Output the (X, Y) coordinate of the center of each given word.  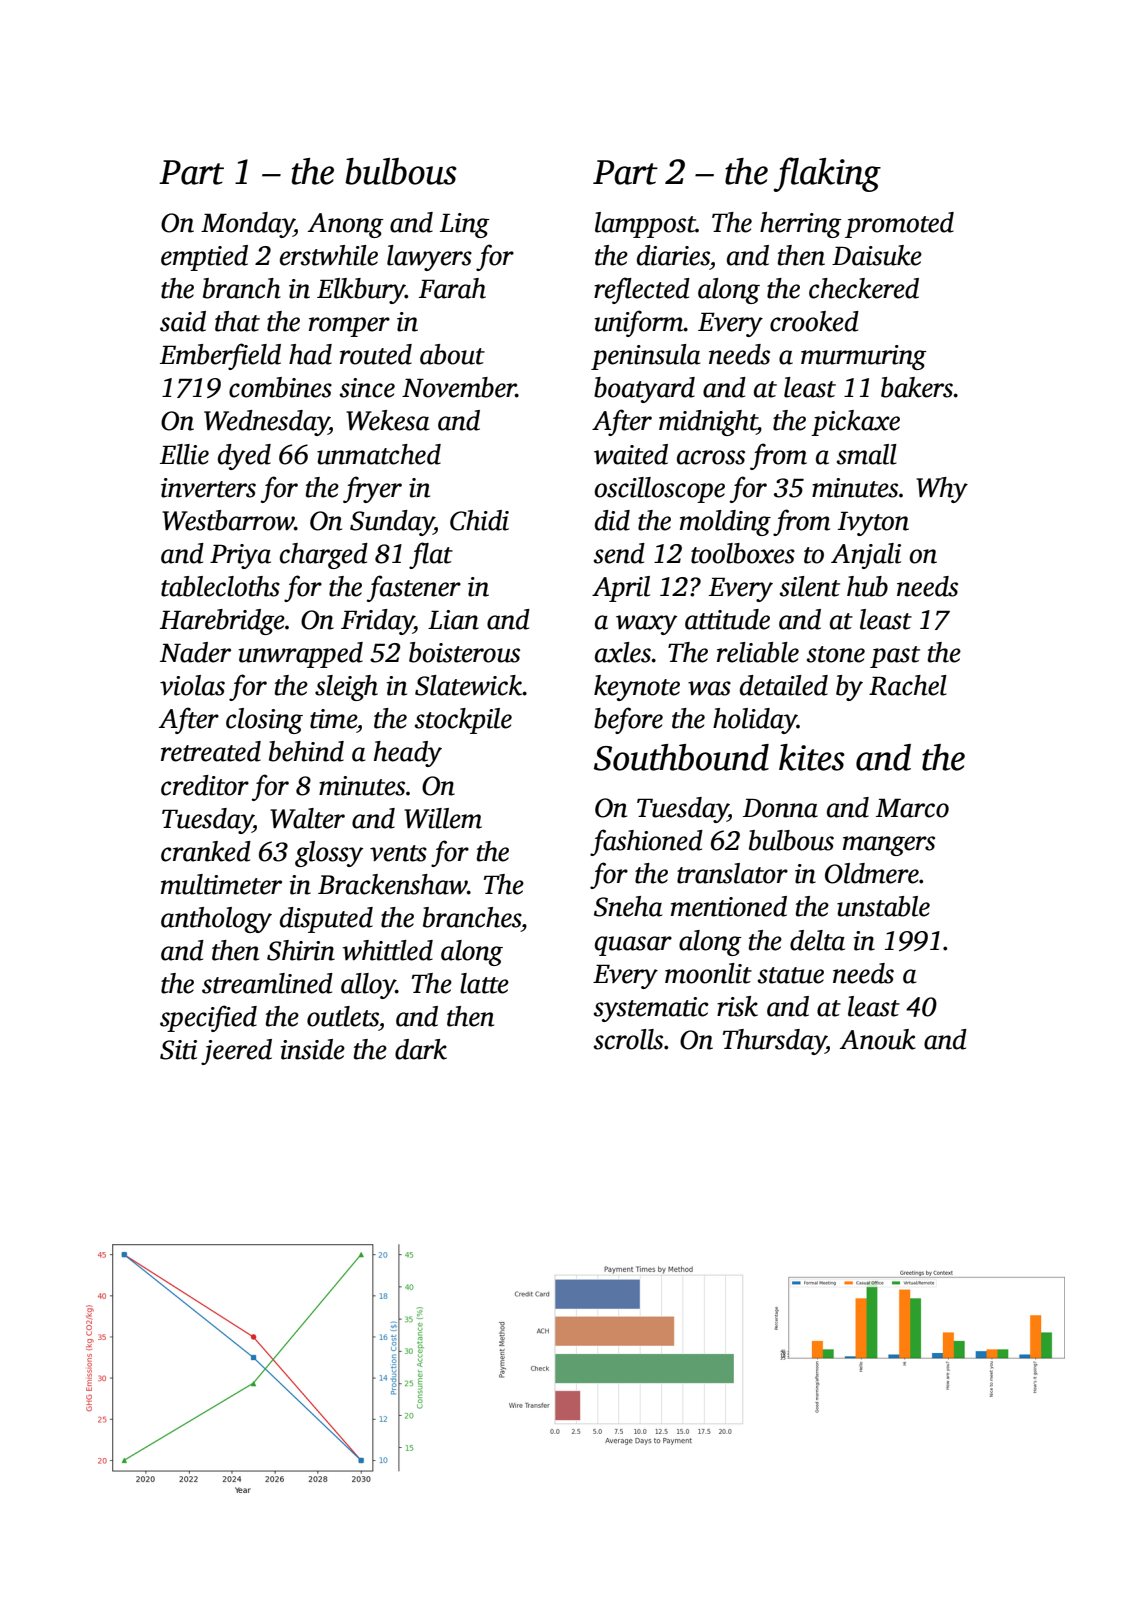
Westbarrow (228, 520)
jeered (236, 1052)
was (709, 688)
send (619, 553)
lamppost (645, 225)
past (895, 657)
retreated (211, 751)
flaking (827, 174)
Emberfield (220, 356)
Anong (346, 225)
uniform (639, 323)
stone (835, 654)
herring (801, 225)
